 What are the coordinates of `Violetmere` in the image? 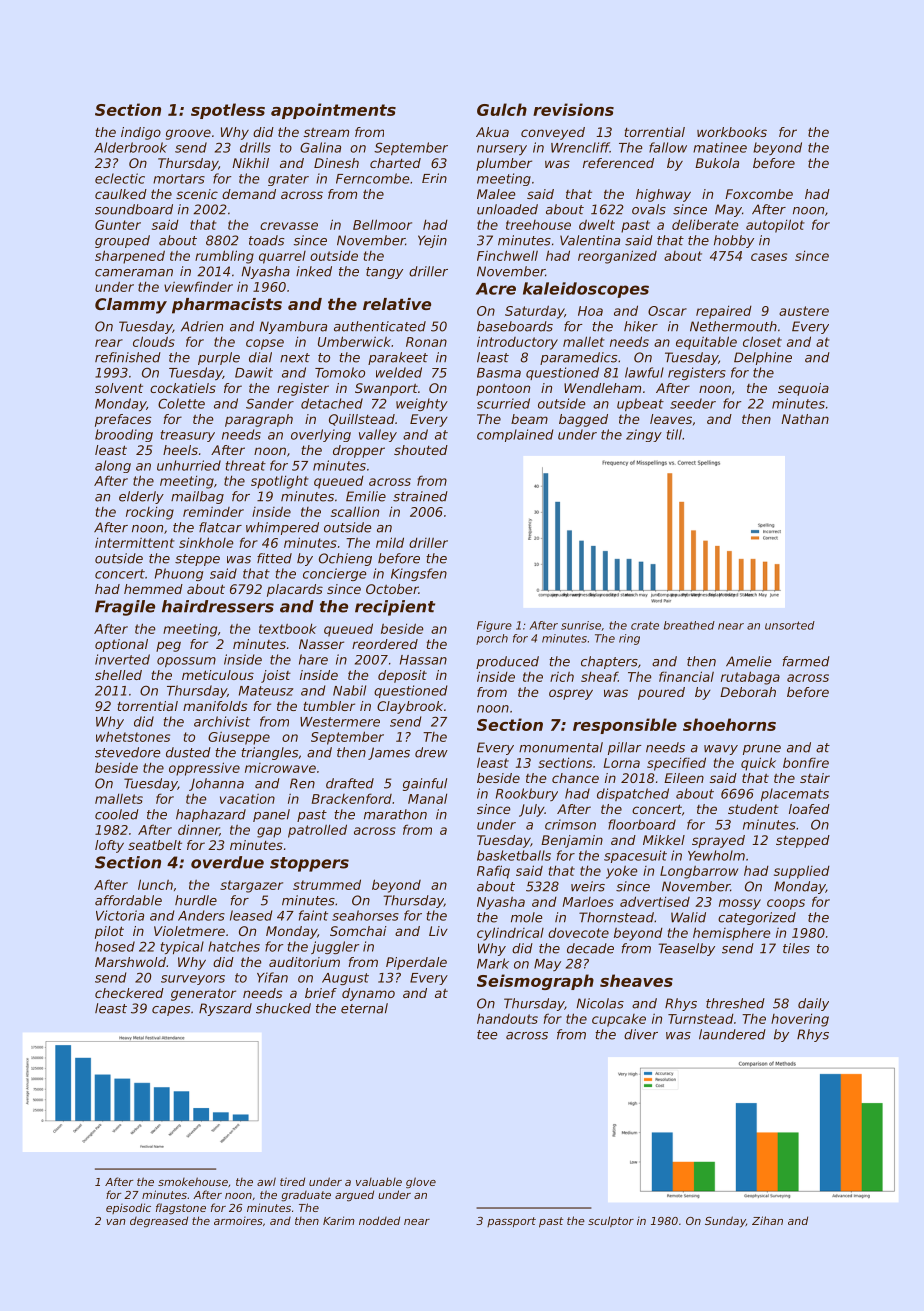 It's located at (189, 931).
